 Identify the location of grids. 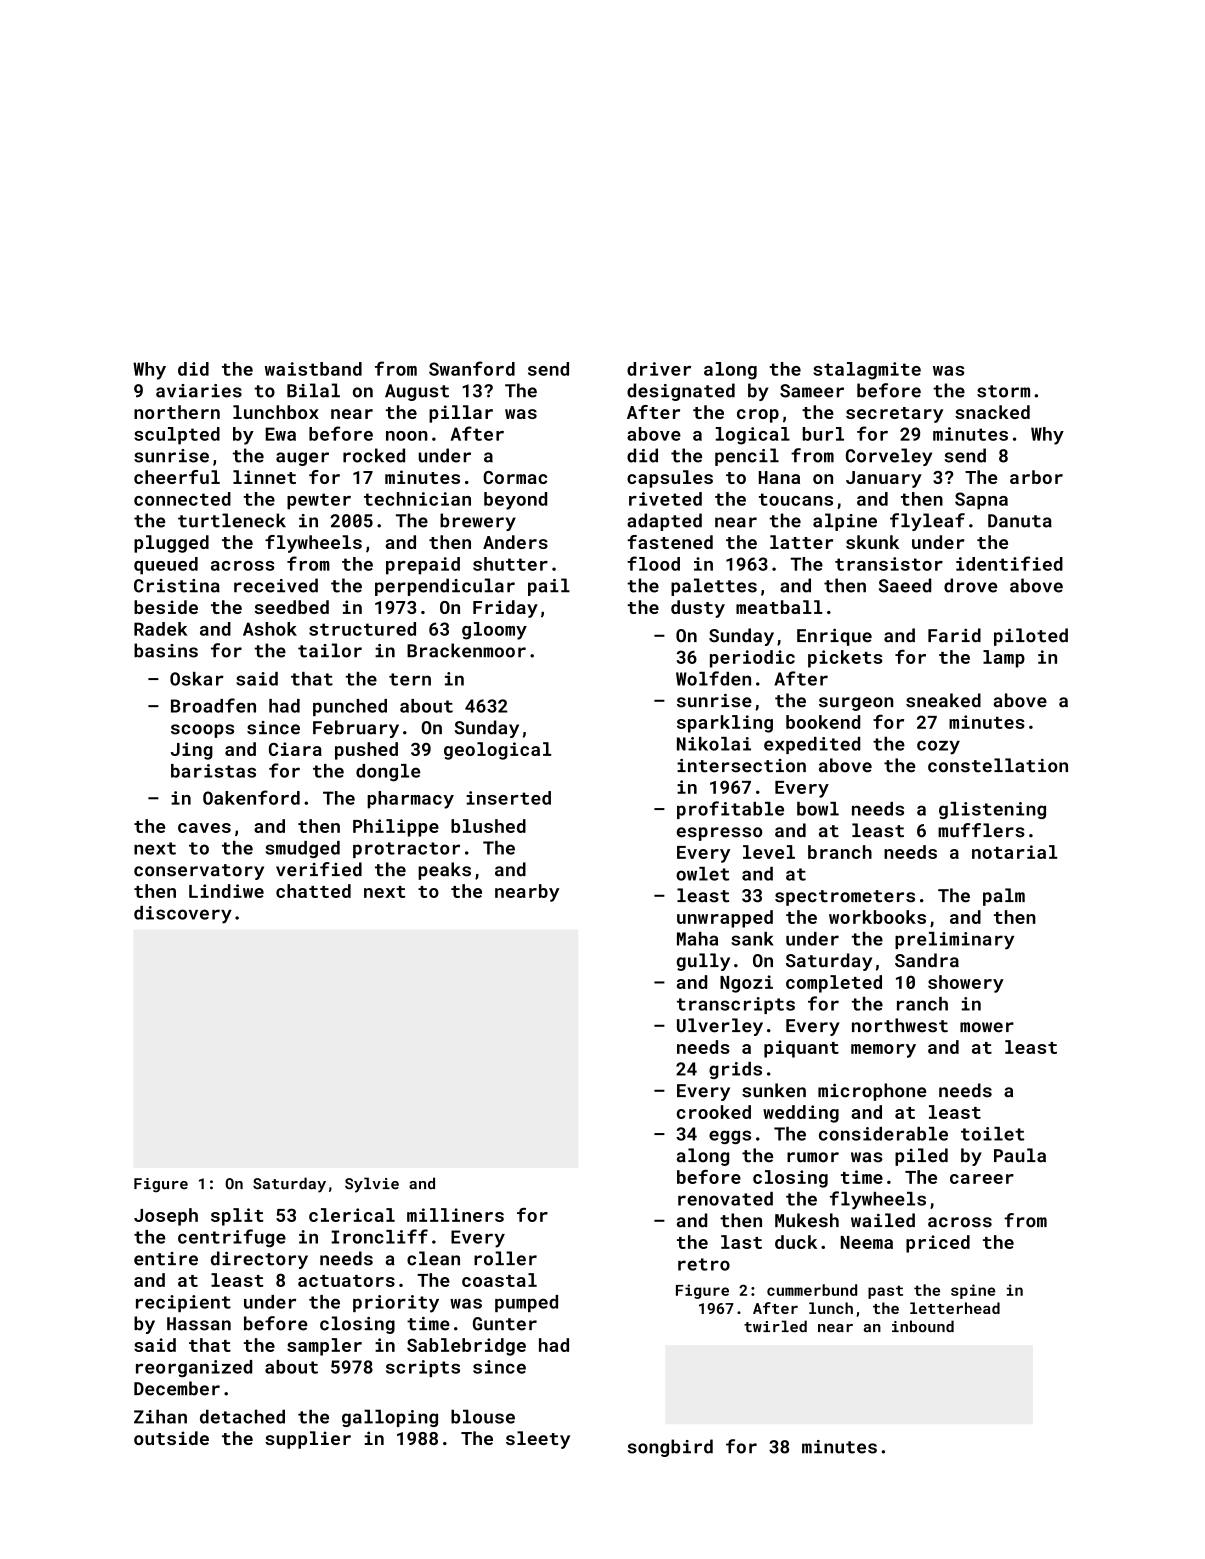
(735, 1070).
